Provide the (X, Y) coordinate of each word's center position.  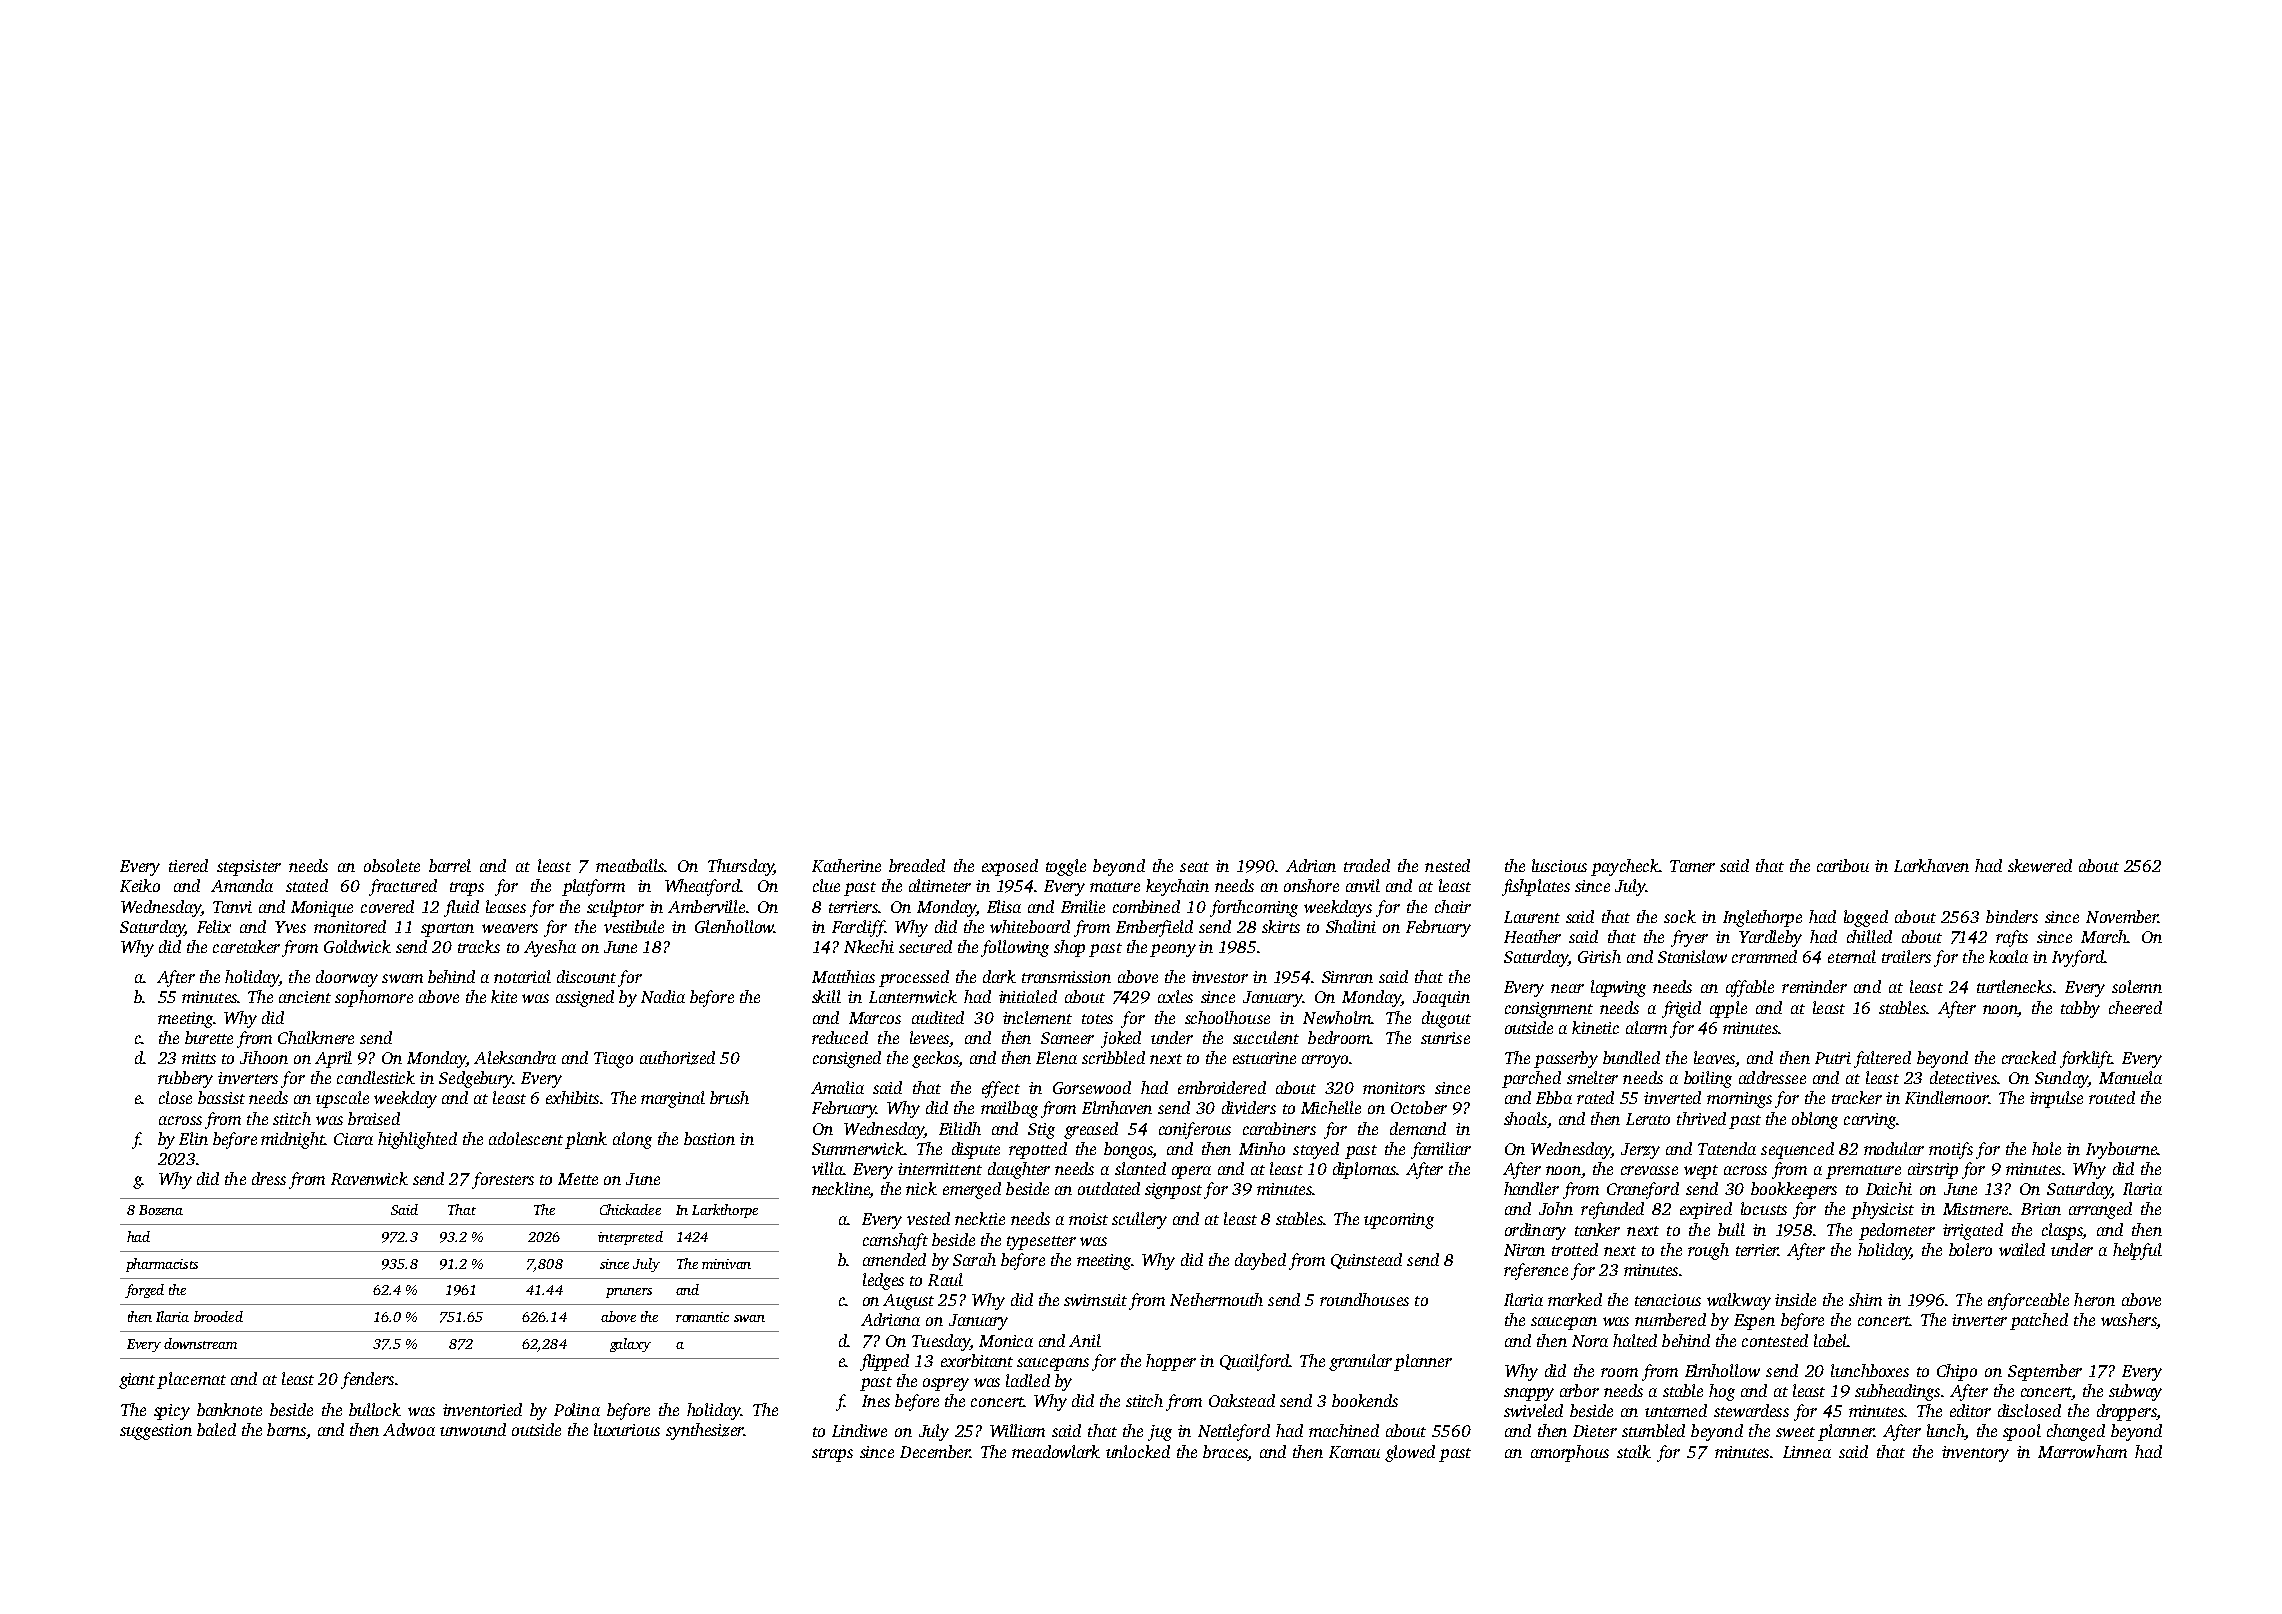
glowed (1410, 1453)
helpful (2137, 1251)
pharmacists (162, 1265)
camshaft (895, 1241)
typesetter (1041, 1243)
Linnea (1807, 1452)
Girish (1599, 956)
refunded (1612, 1210)
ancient (305, 997)
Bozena (161, 1210)
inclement (1037, 1017)
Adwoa (409, 1429)
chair (1453, 906)
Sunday (2061, 1079)
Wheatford (702, 887)
